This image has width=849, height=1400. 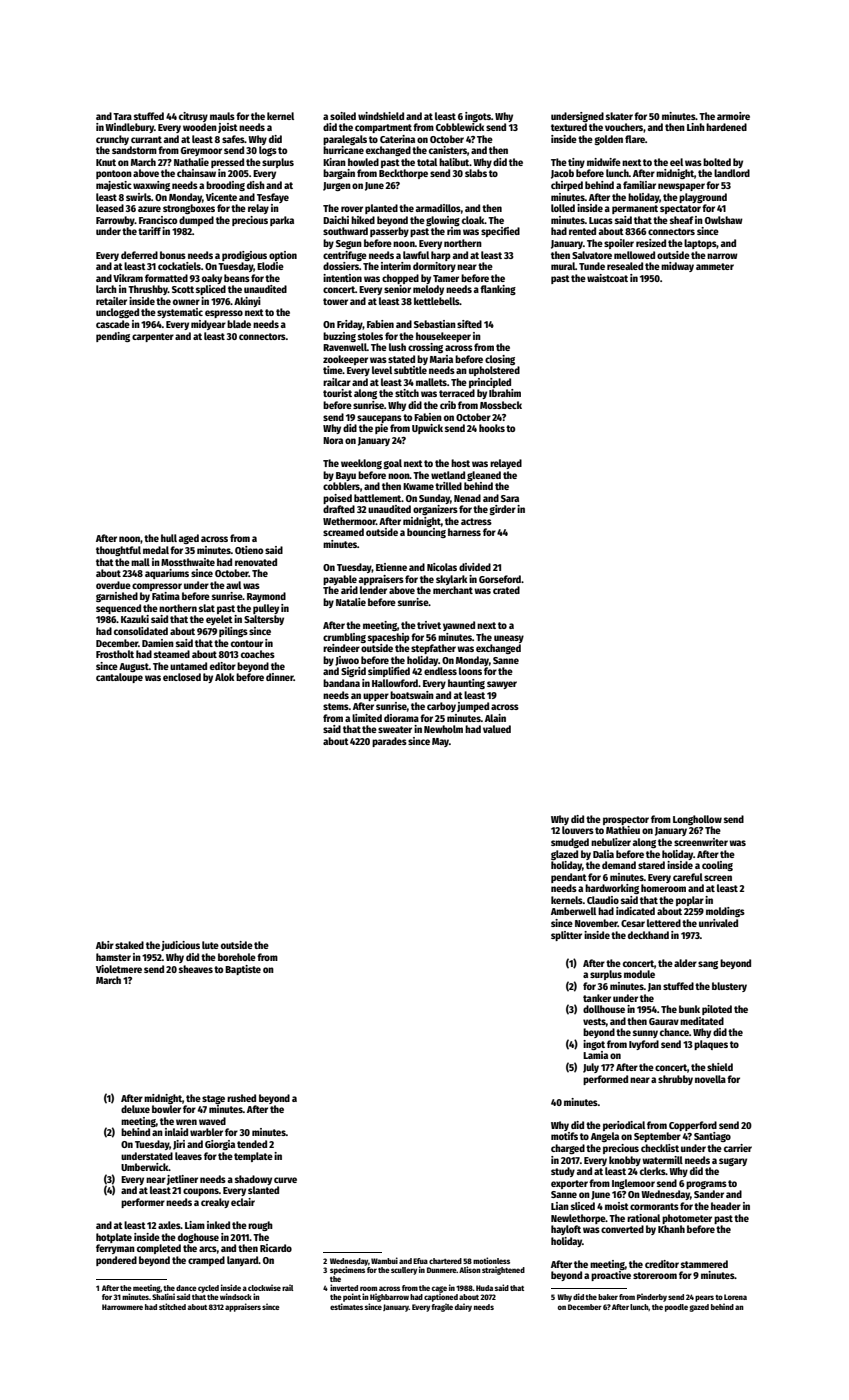 I want to click on Umberwick, so click(x=145, y=1167).
